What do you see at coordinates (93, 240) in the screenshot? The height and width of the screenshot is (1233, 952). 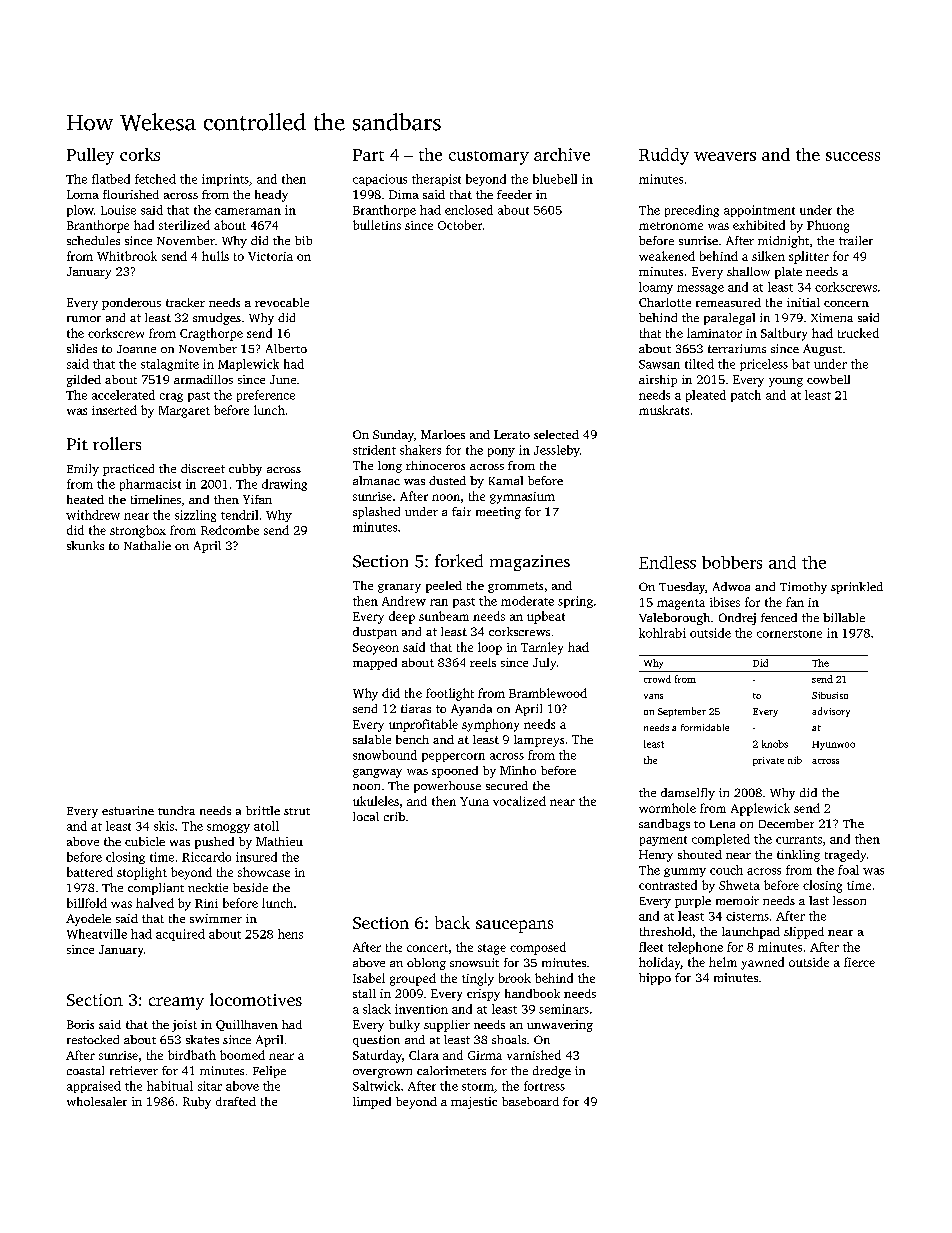 I see `schedules` at bounding box center [93, 240].
